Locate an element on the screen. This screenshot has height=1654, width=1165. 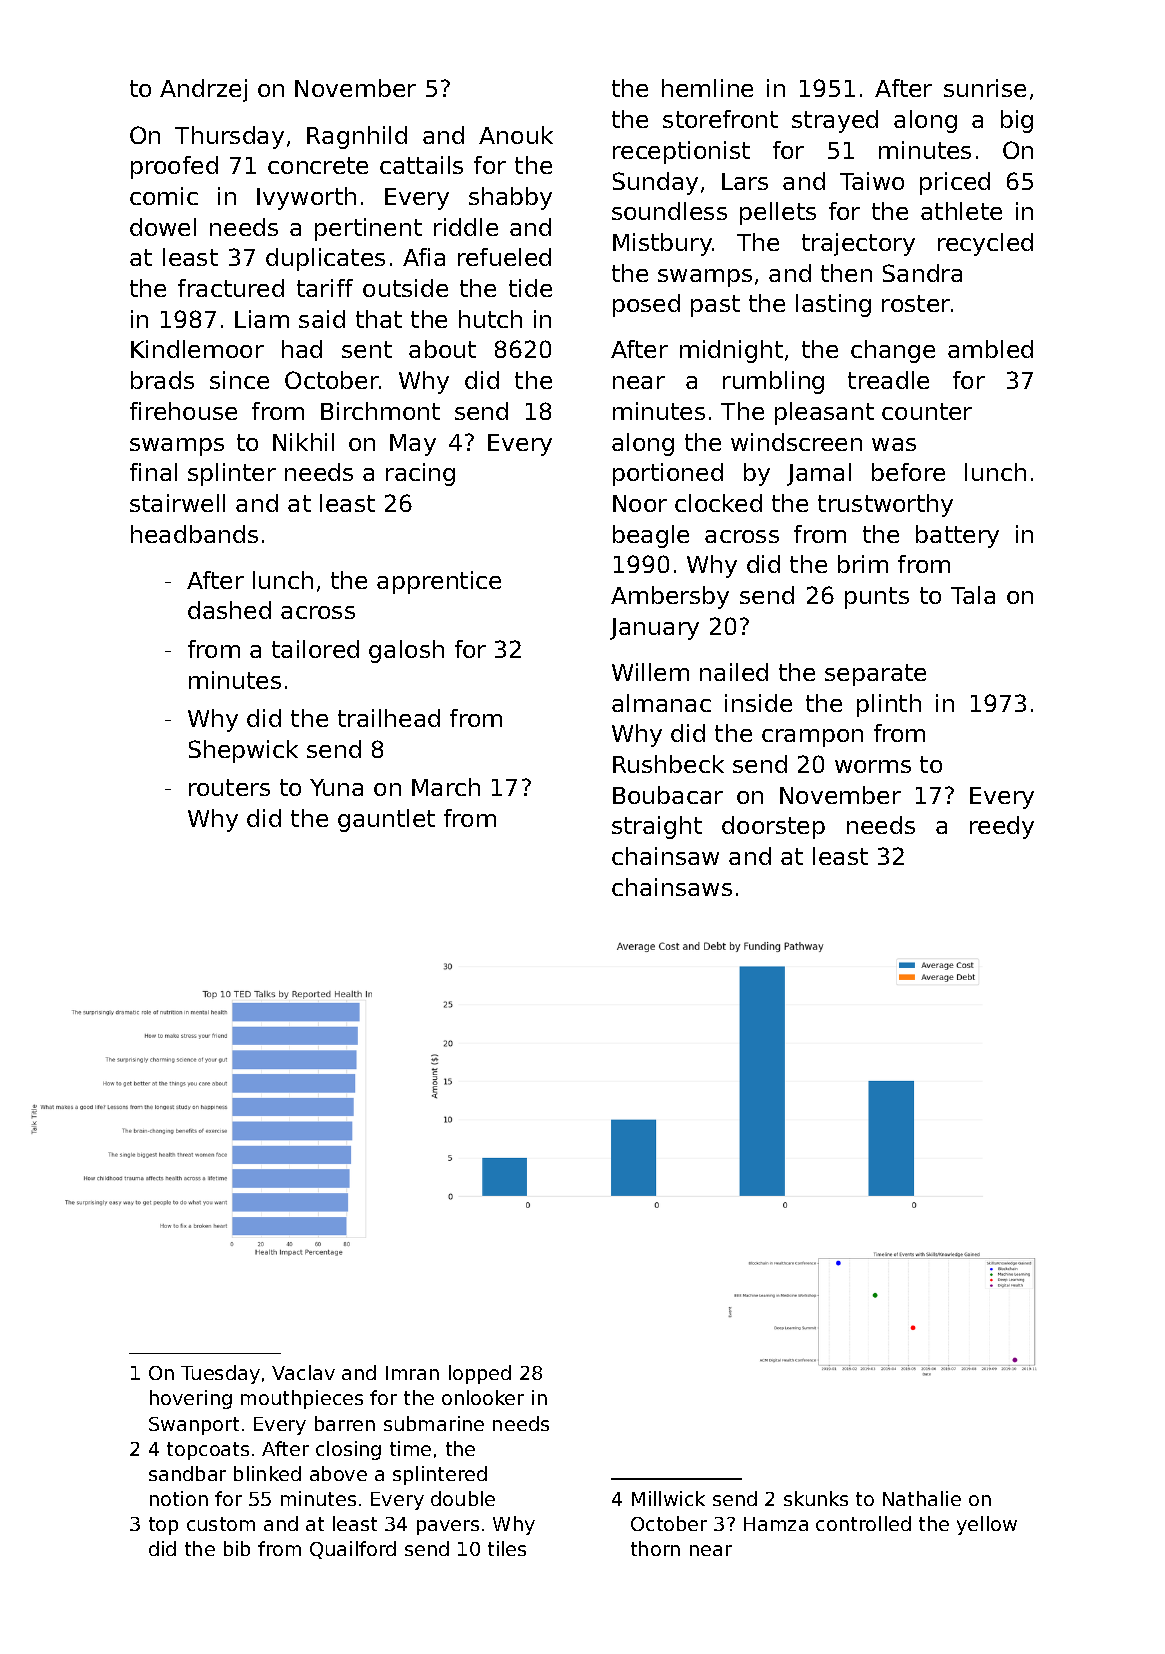
racing is located at coordinates (420, 474).
